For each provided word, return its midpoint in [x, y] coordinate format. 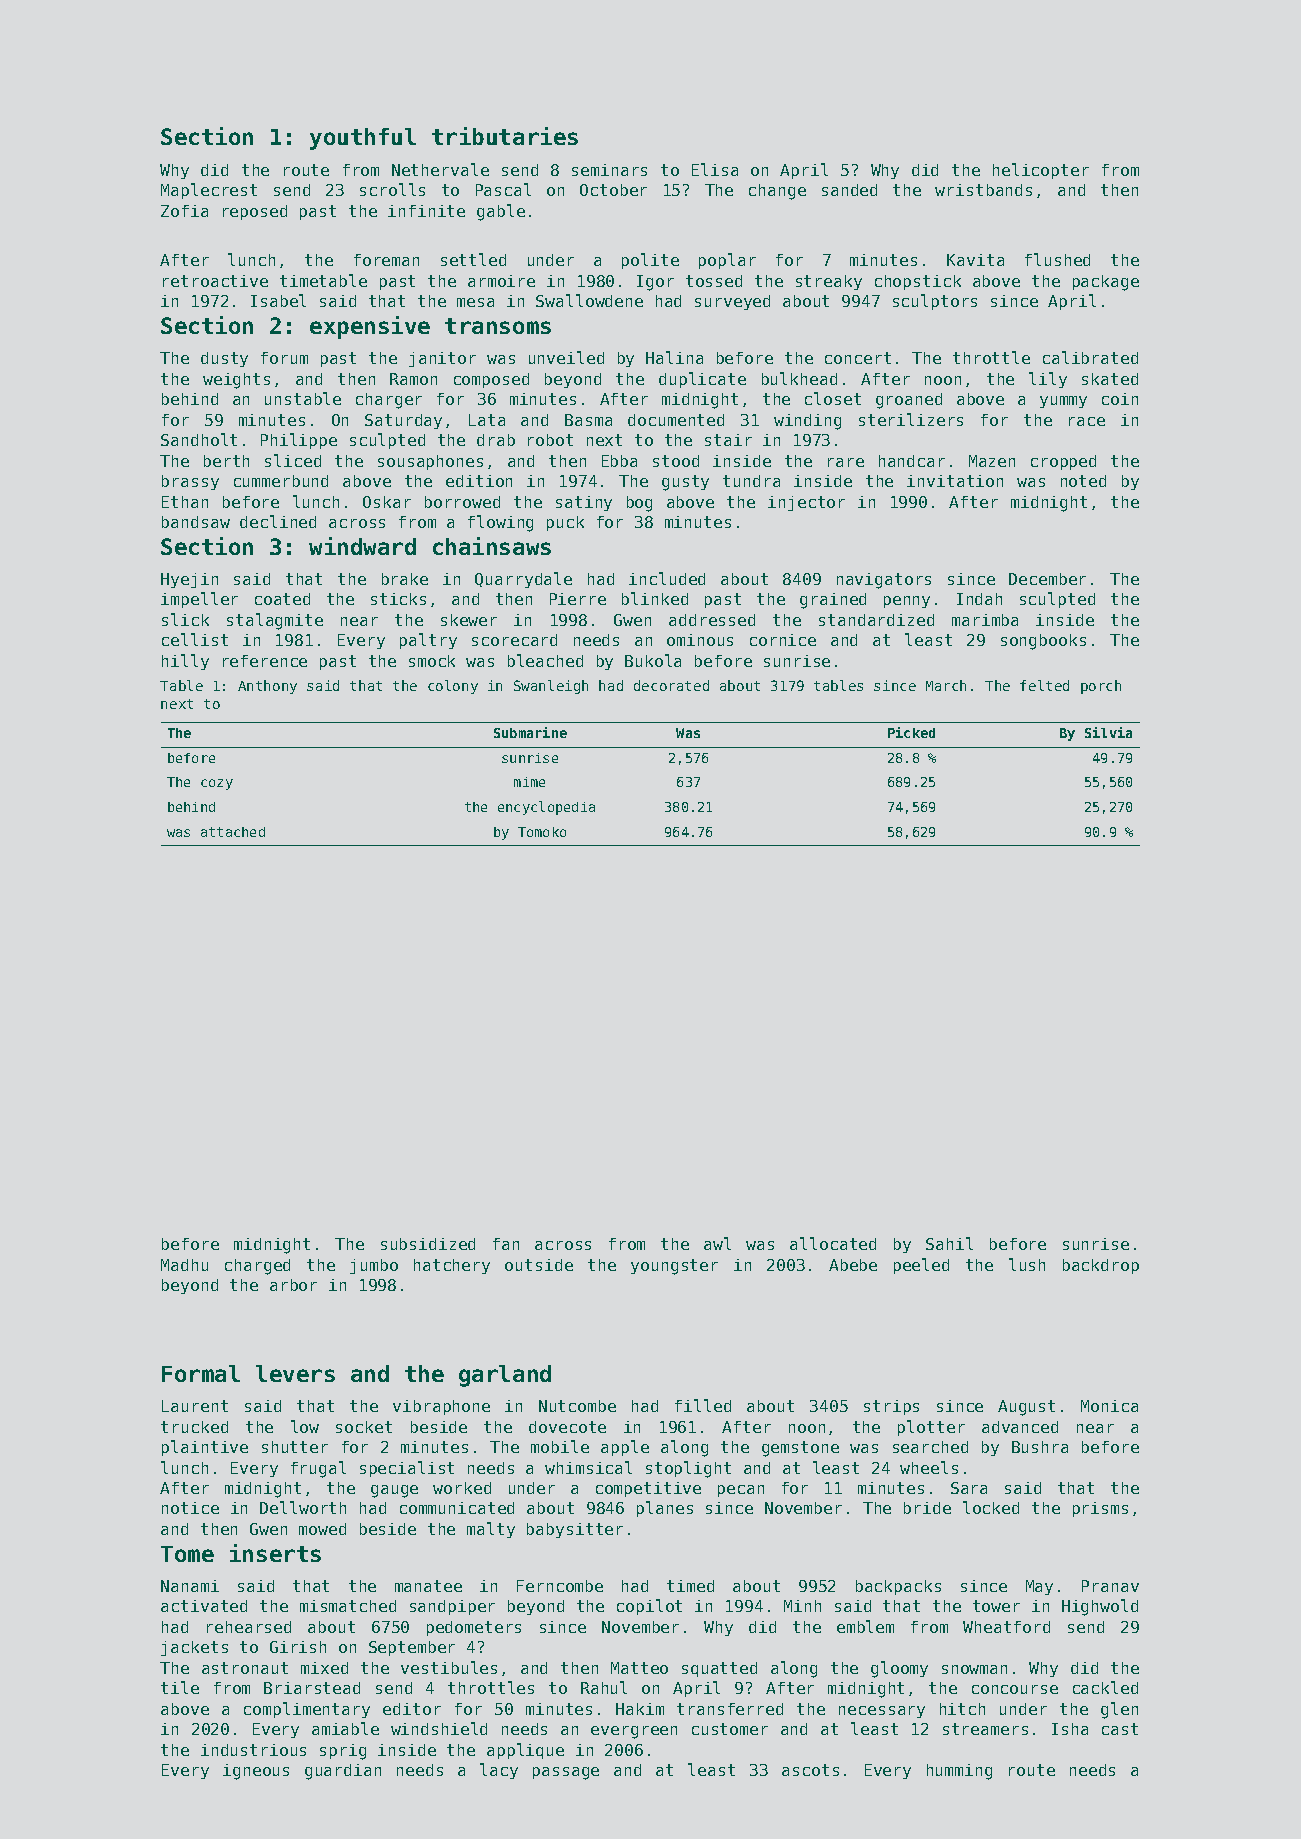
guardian [343, 1772]
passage [566, 1773]
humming [959, 1772]
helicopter [1041, 171]
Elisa [715, 169]
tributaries [505, 136]
